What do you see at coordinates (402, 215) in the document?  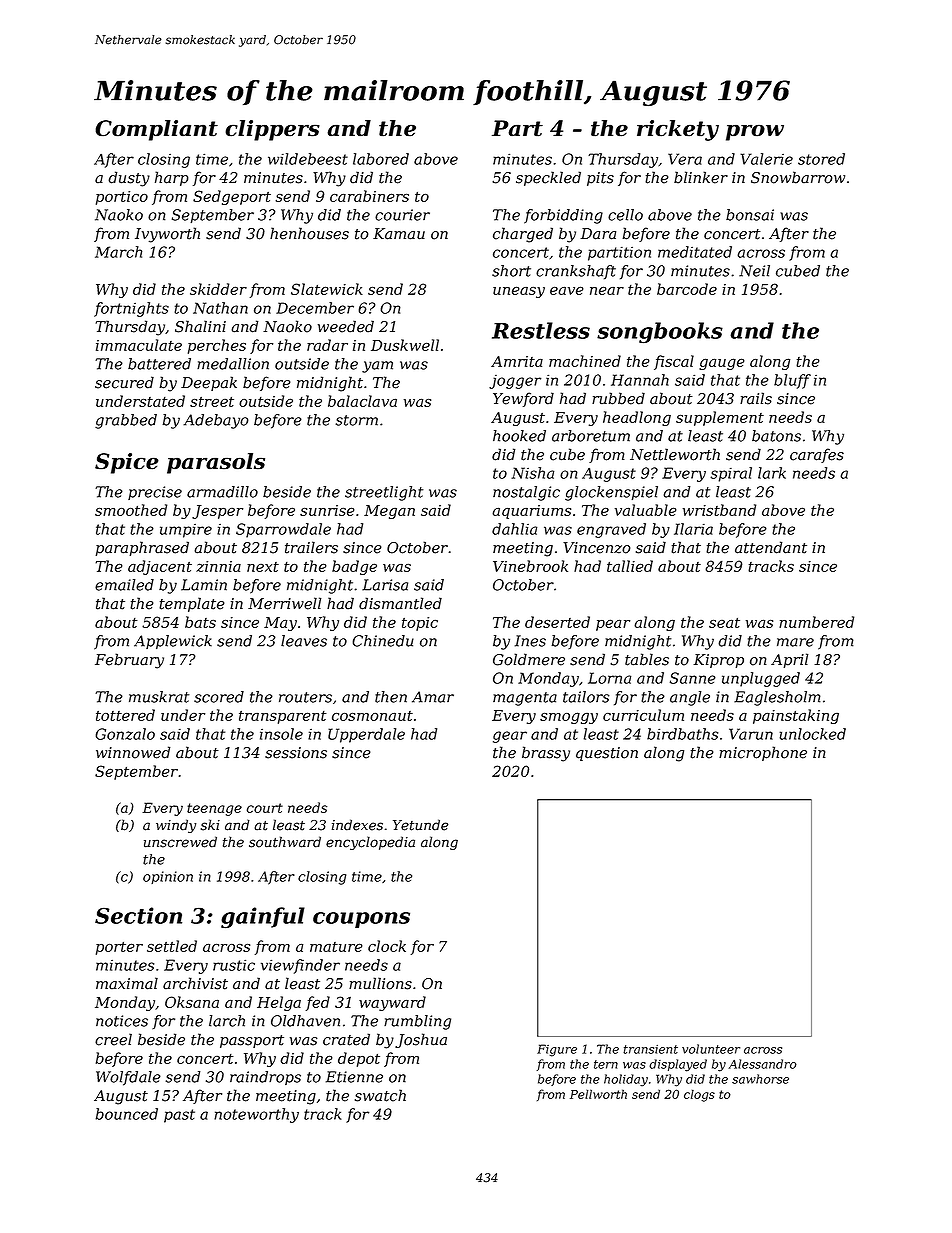 I see `courier` at bounding box center [402, 215].
